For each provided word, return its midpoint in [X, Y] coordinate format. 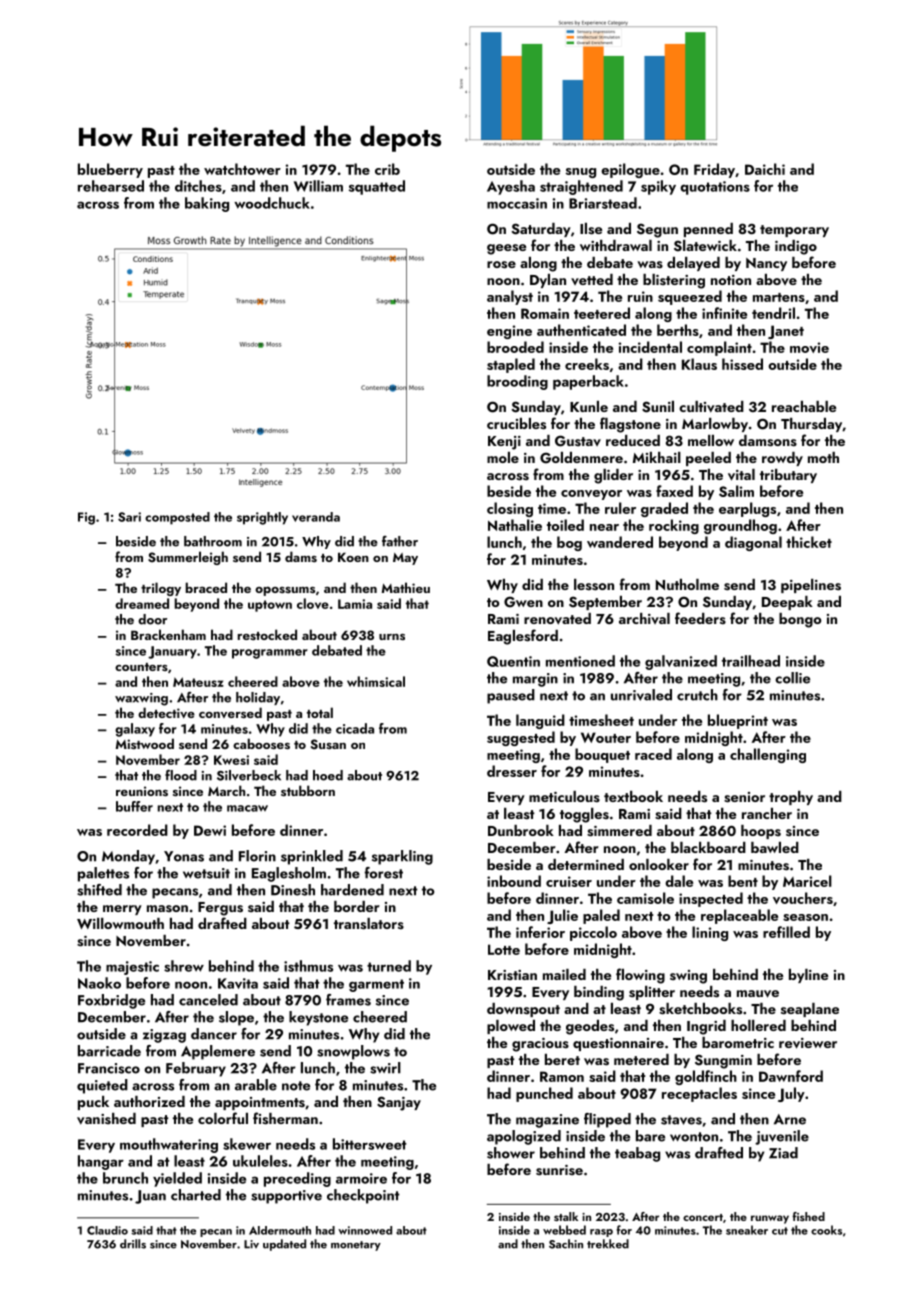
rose [501, 265]
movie [809, 347]
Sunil [658, 407]
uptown [270, 606]
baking [207, 204]
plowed [511, 1027]
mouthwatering [169, 1145]
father [400, 541]
